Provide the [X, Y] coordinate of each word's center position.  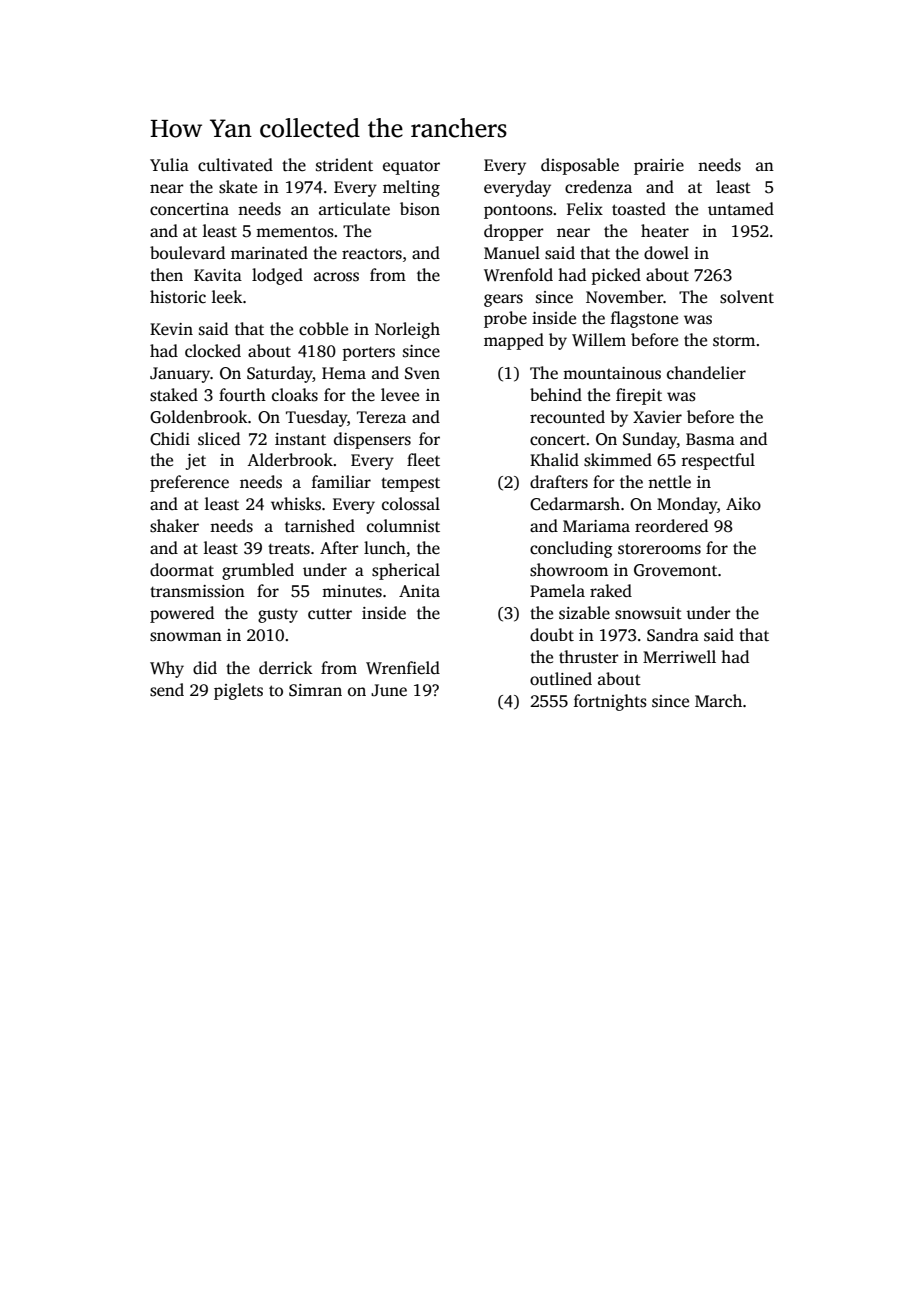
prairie [659, 167]
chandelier [706, 373]
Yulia [169, 164]
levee [400, 395]
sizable [584, 613]
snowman [186, 637]
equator [411, 168]
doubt [552, 634]
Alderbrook [290, 460]
